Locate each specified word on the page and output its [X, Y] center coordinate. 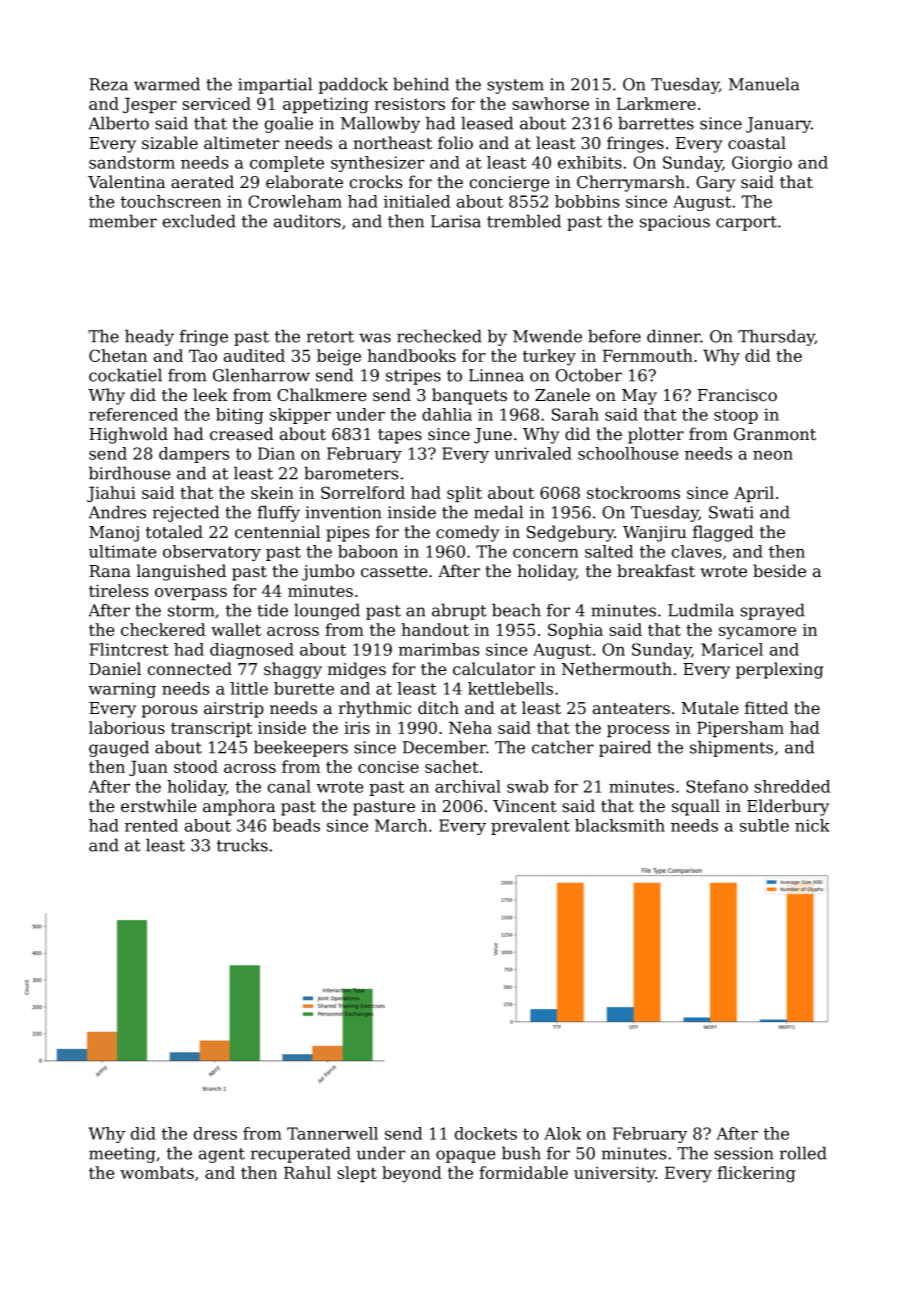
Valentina [126, 182]
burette [304, 688]
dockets [485, 1133]
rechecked [439, 336]
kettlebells [510, 688]
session [744, 1153]
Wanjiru [655, 534]
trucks [242, 845]
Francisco [737, 395]
